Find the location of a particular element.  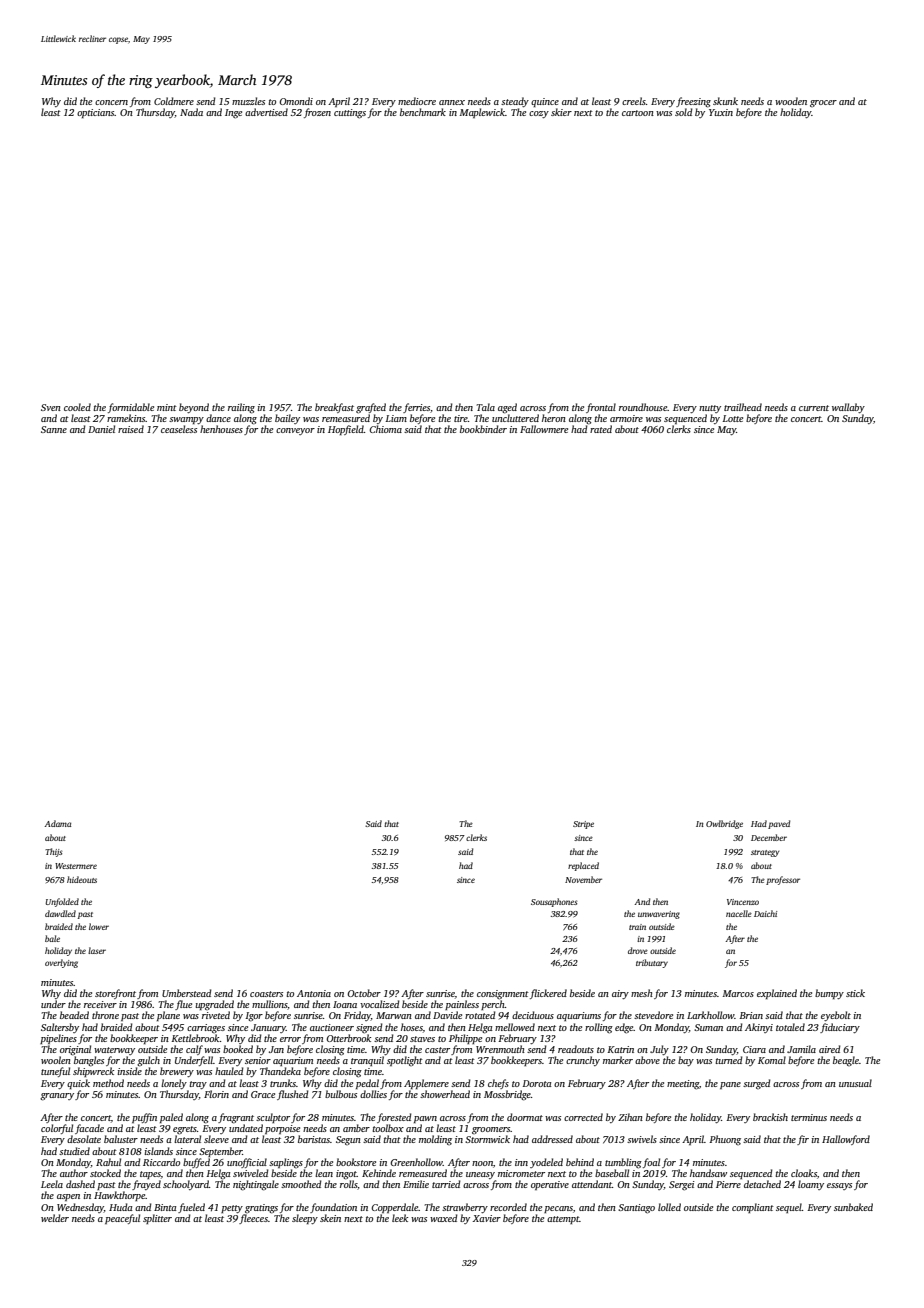

annex is located at coordinates (452, 102).
